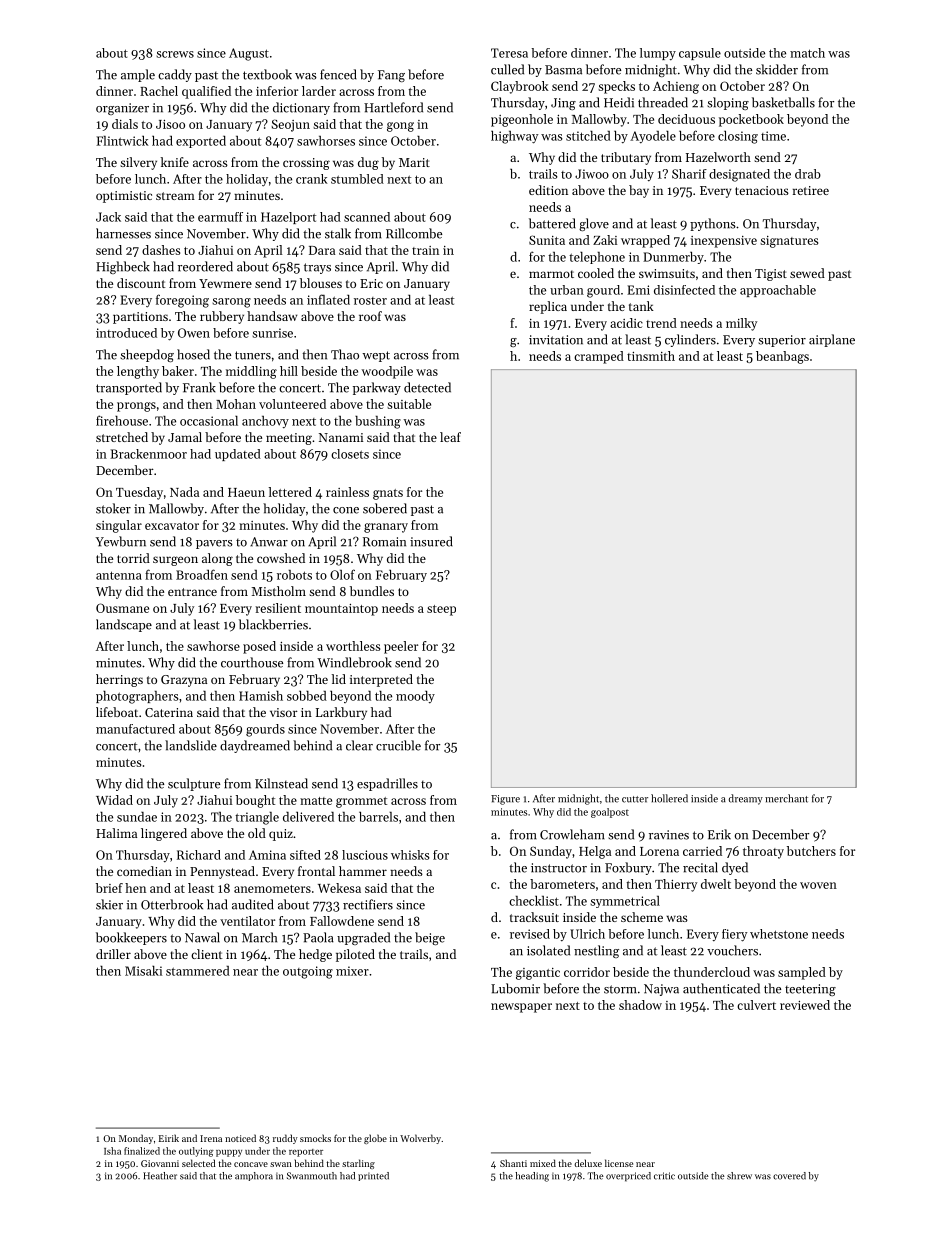 The image size is (952, 1233). What do you see at coordinates (357, 179) in the screenshot?
I see `stumbled` at bounding box center [357, 179].
